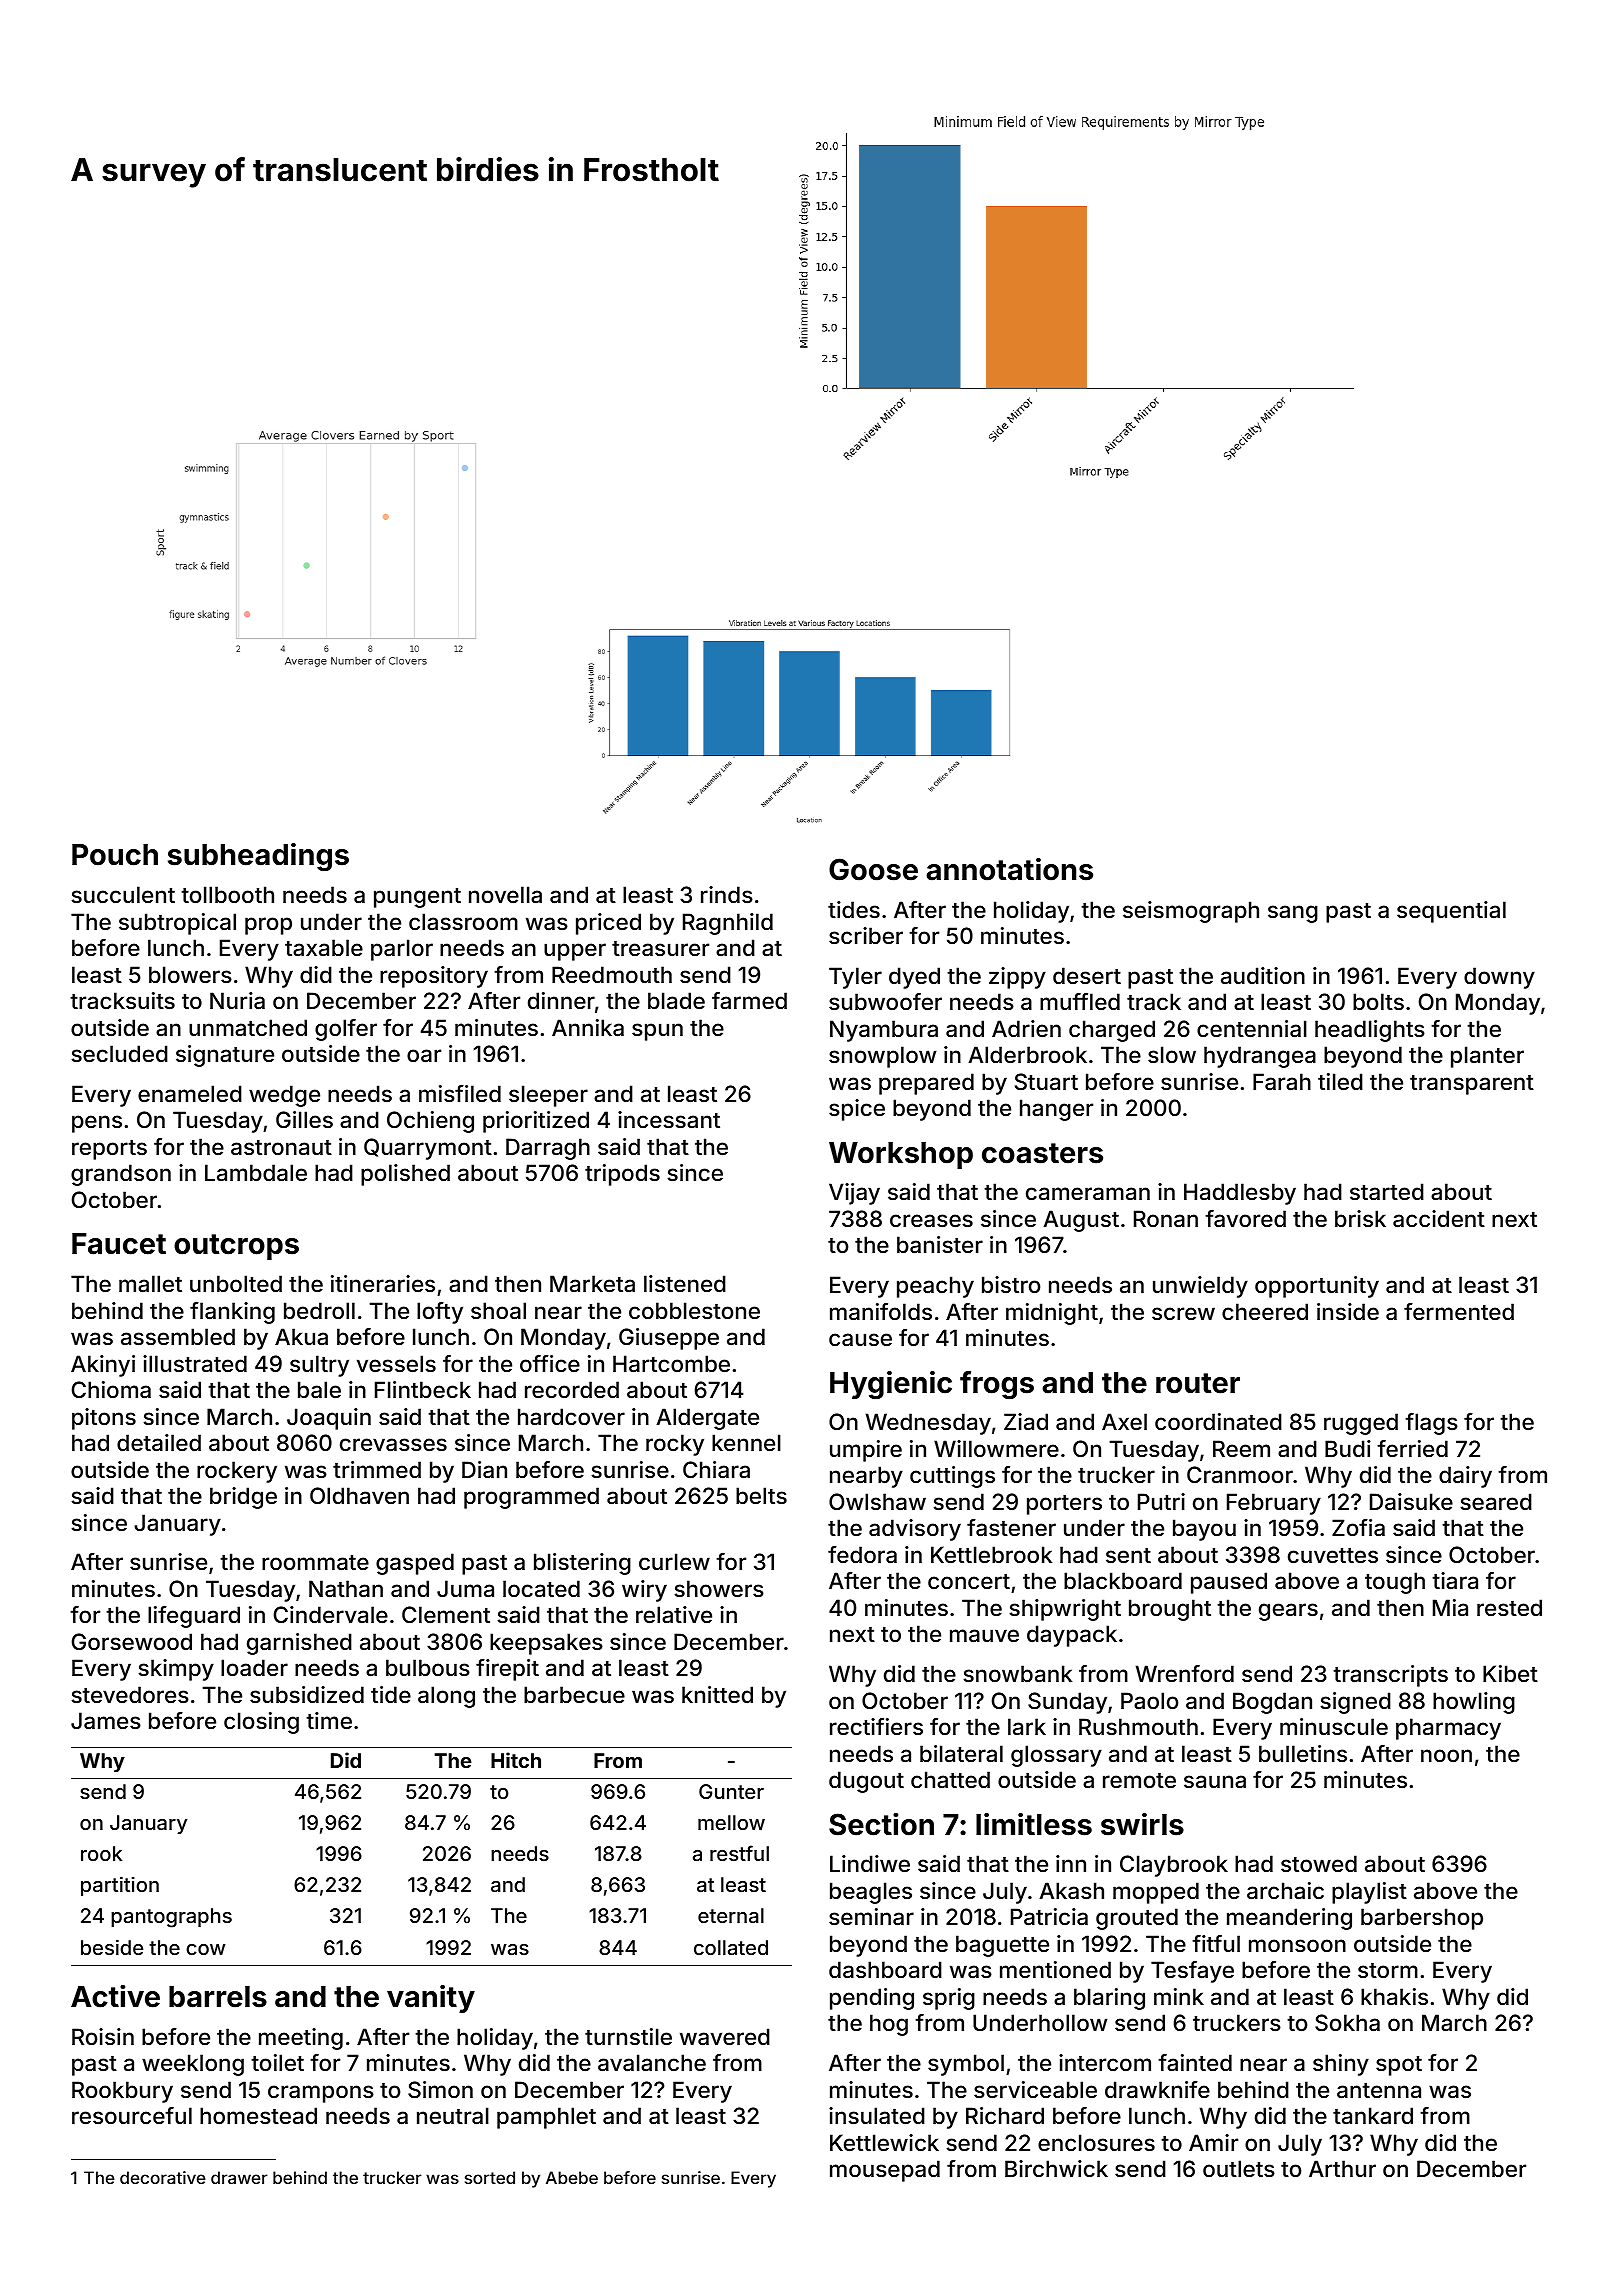  Describe the element at coordinates (731, 1947) in the screenshot. I see `collated` at that location.
